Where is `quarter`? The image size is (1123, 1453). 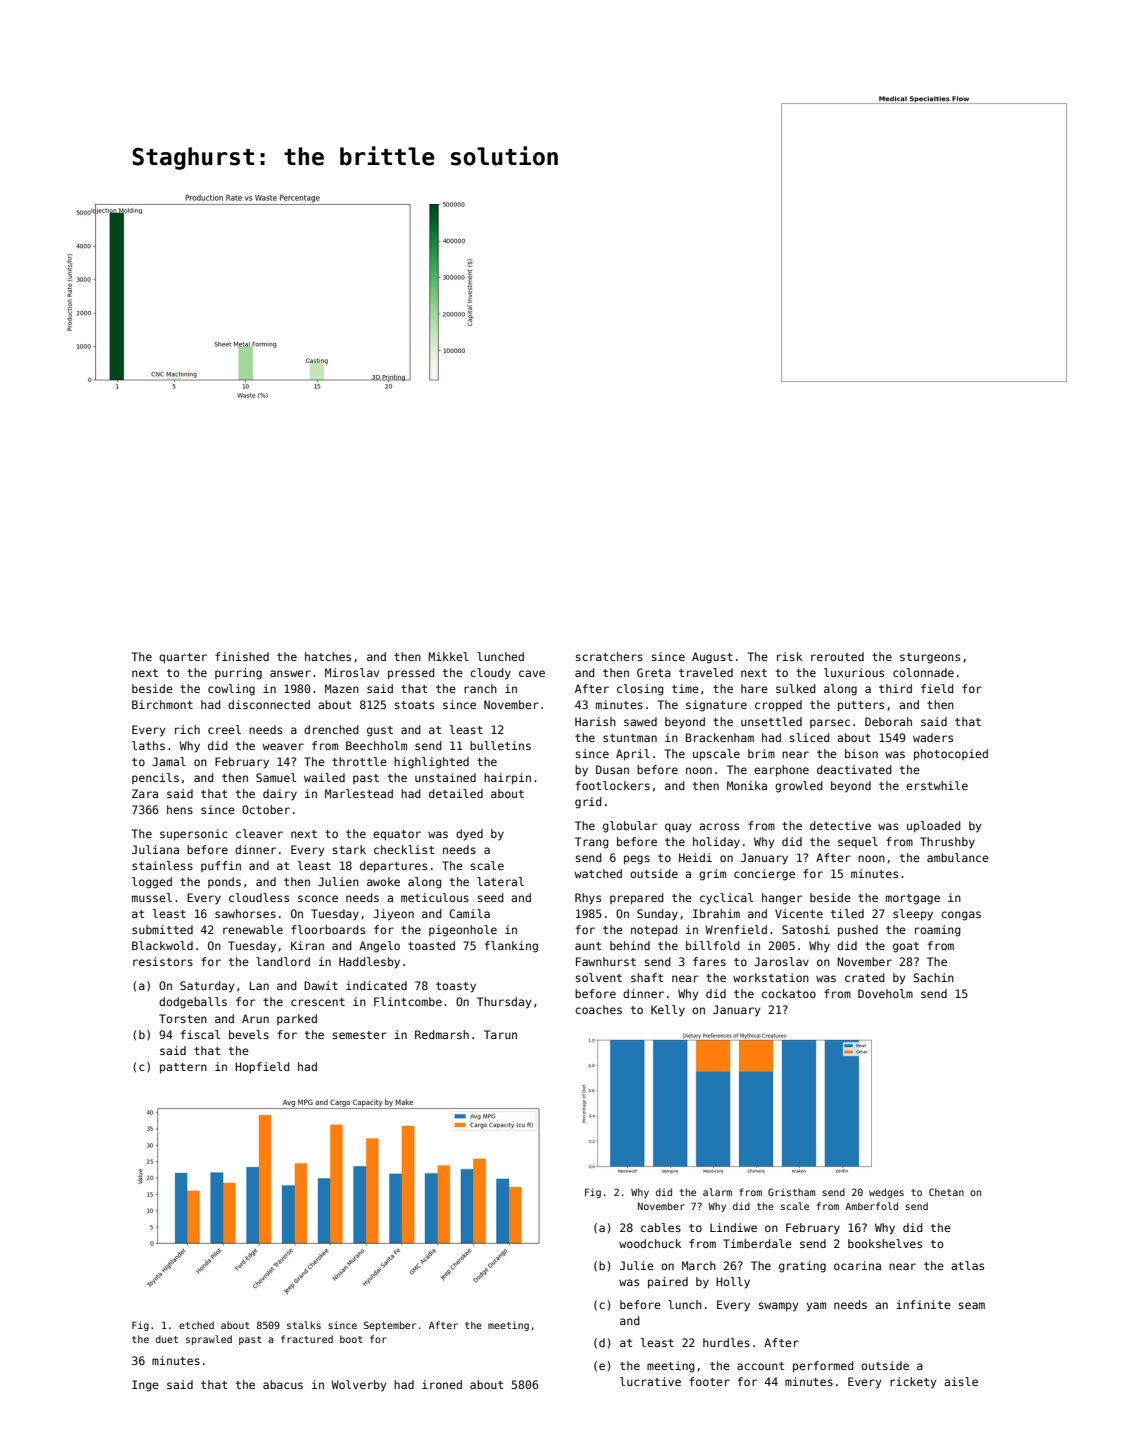
quarter is located at coordinates (183, 658).
